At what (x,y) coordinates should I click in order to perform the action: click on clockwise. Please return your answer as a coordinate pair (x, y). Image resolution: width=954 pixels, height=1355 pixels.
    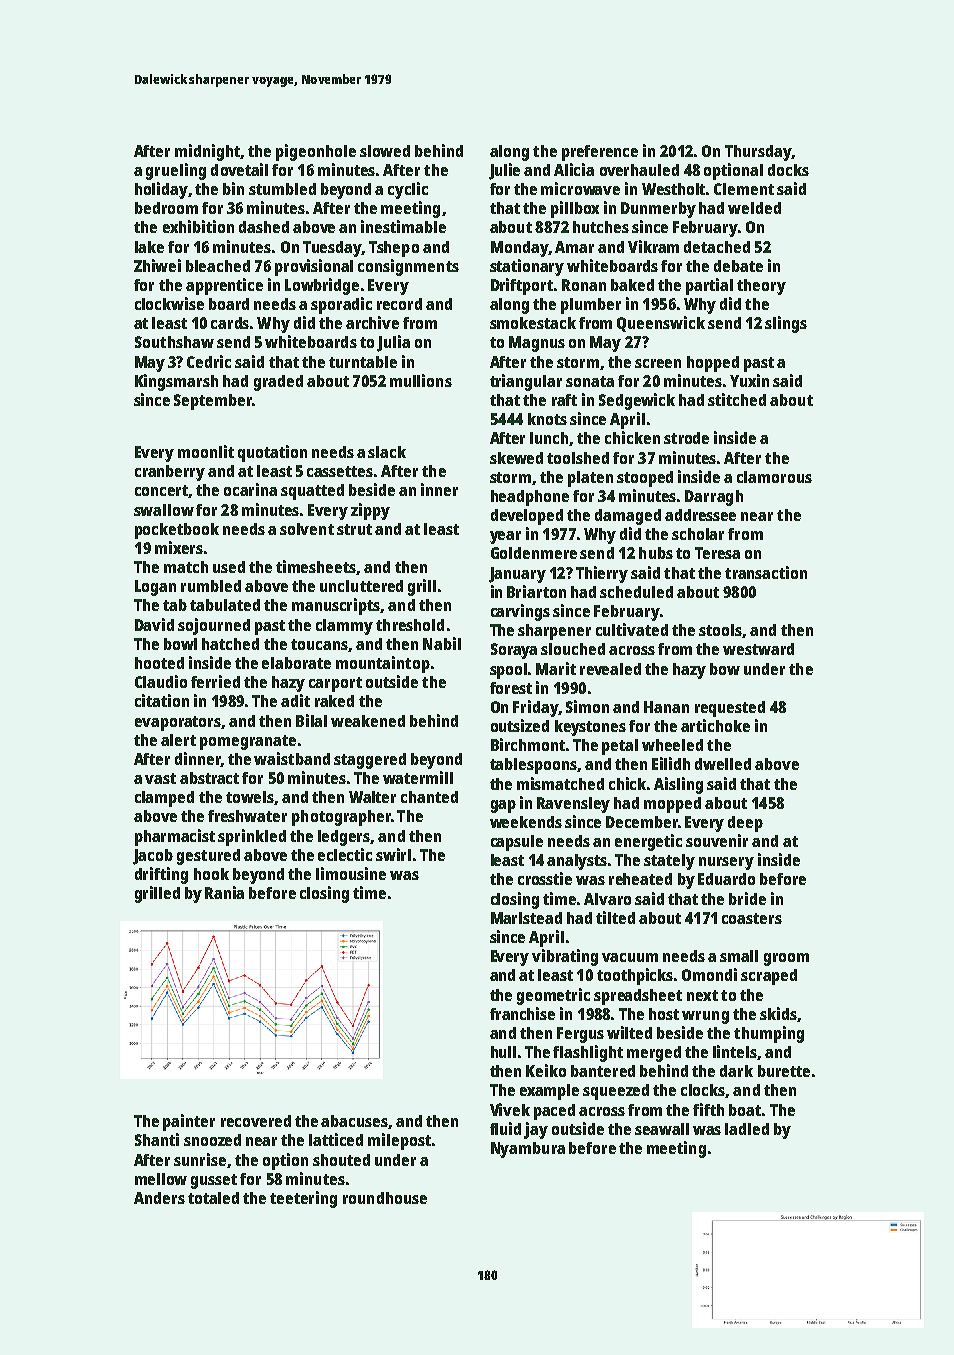
    Looking at the image, I should click on (169, 303).
